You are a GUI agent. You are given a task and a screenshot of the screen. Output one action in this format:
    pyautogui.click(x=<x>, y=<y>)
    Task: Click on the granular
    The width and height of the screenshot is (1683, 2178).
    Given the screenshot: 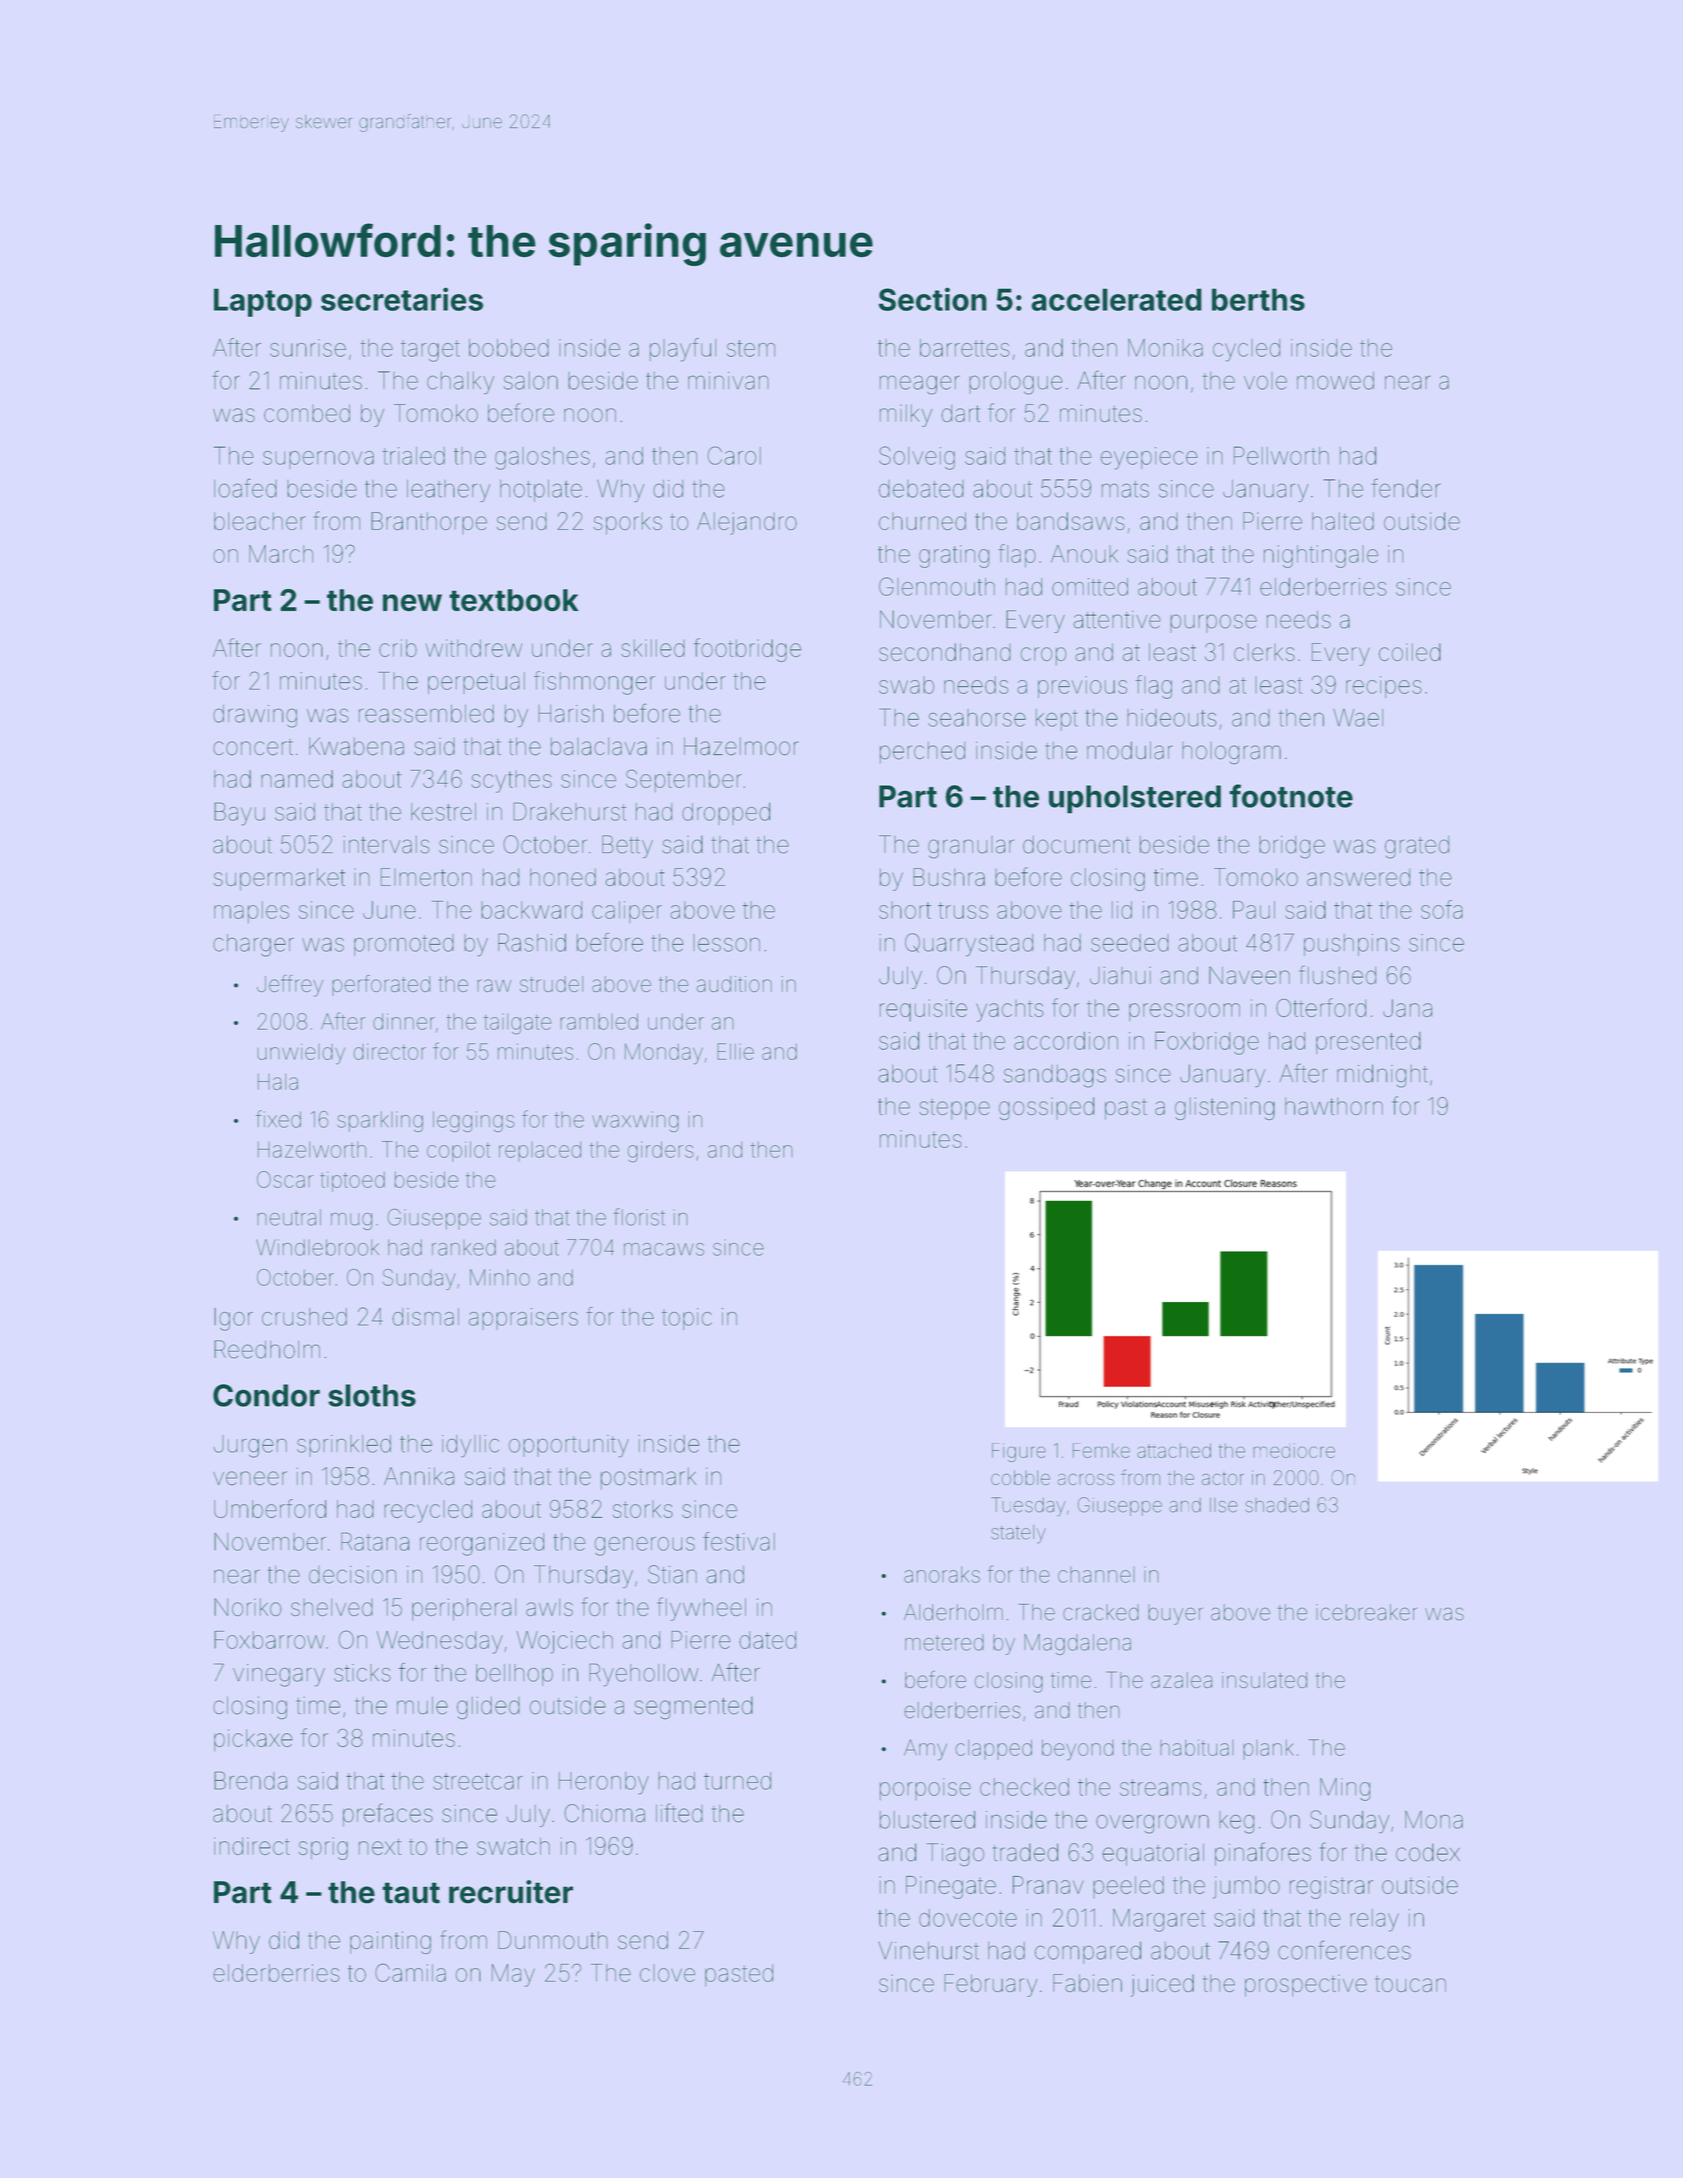 What is the action you would take?
    pyautogui.click(x=971, y=847)
